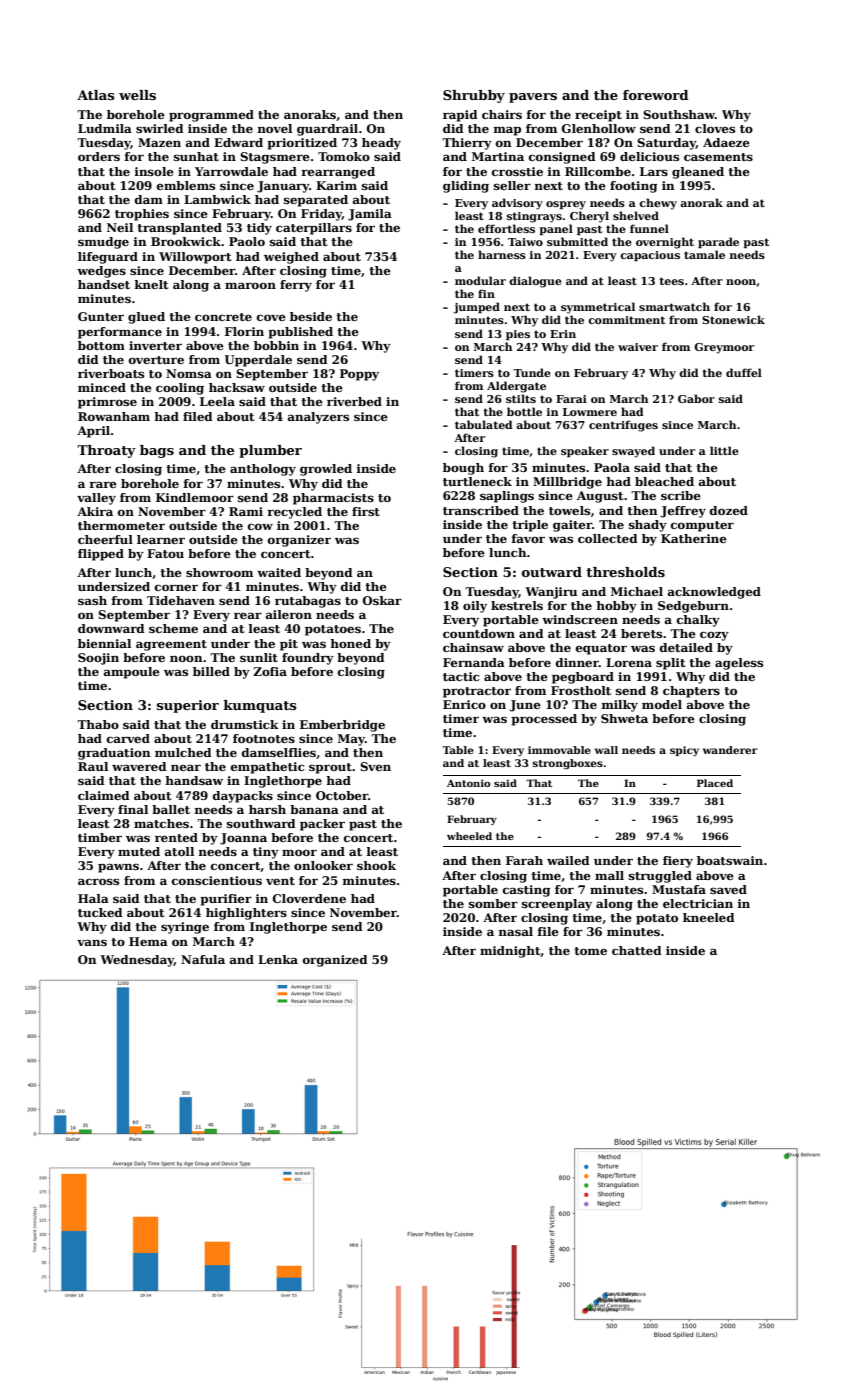  What do you see at coordinates (382, 600) in the screenshot?
I see `Oskar` at bounding box center [382, 600].
